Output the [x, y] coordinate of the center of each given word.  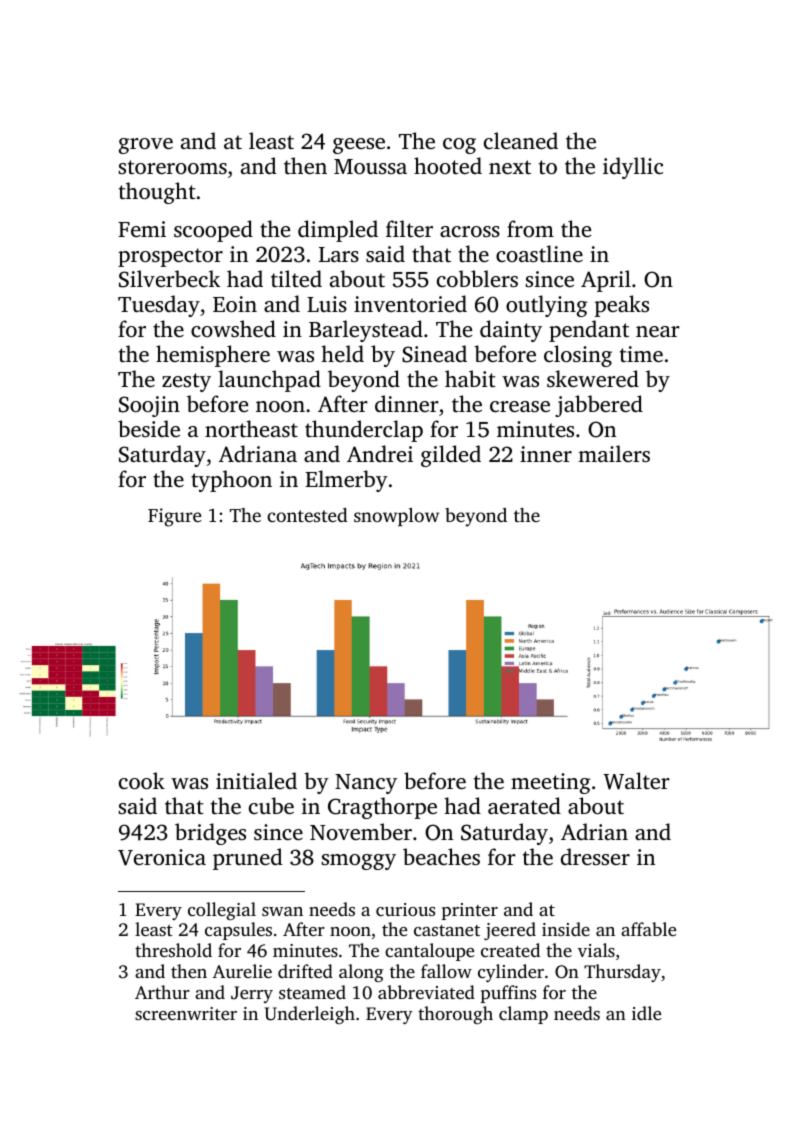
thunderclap [364, 431]
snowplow [396, 517]
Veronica [162, 857]
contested [307, 515]
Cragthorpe [382, 808]
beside [149, 428]
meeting [551, 783]
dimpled [338, 231]
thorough [455, 1015]
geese [359, 146]
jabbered [599, 406]
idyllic [633, 168]
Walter [636, 781]
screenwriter [186, 1013]
